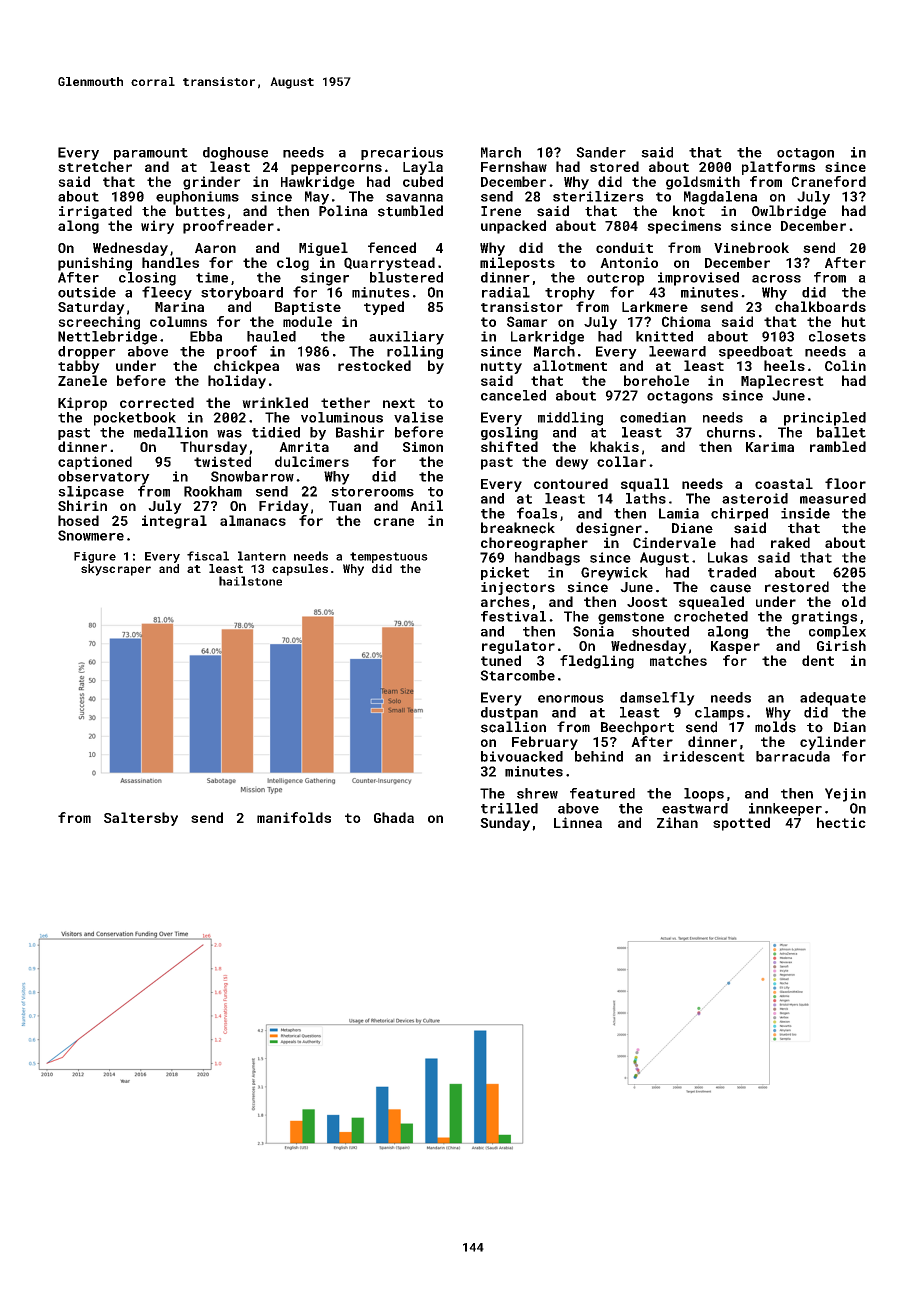  What do you see at coordinates (406, 277) in the screenshot?
I see `blustered` at bounding box center [406, 277].
